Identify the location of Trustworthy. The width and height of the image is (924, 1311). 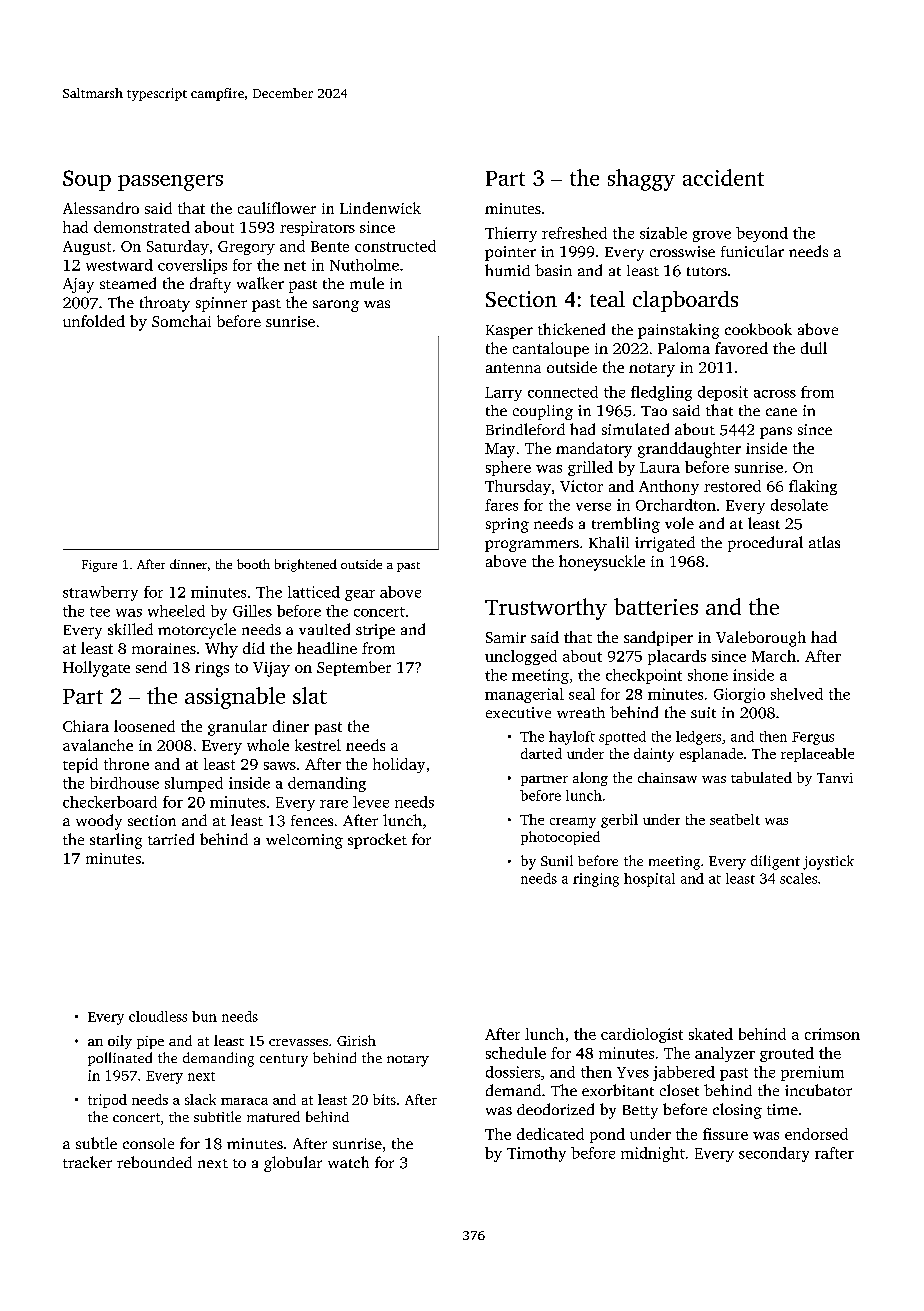
(546, 609).
